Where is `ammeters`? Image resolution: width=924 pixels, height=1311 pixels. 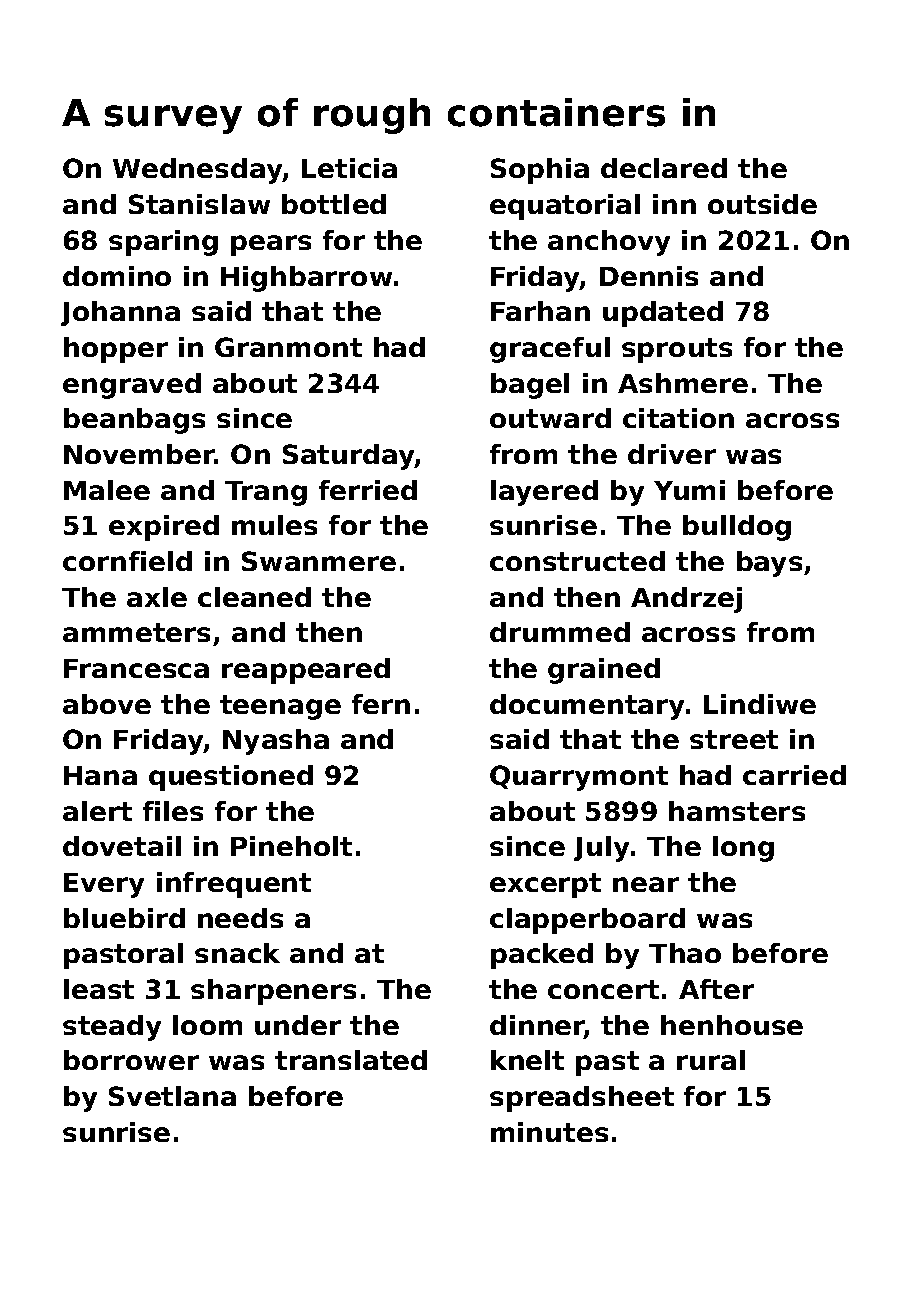 ammeters is located at coordinates (136, 632).
